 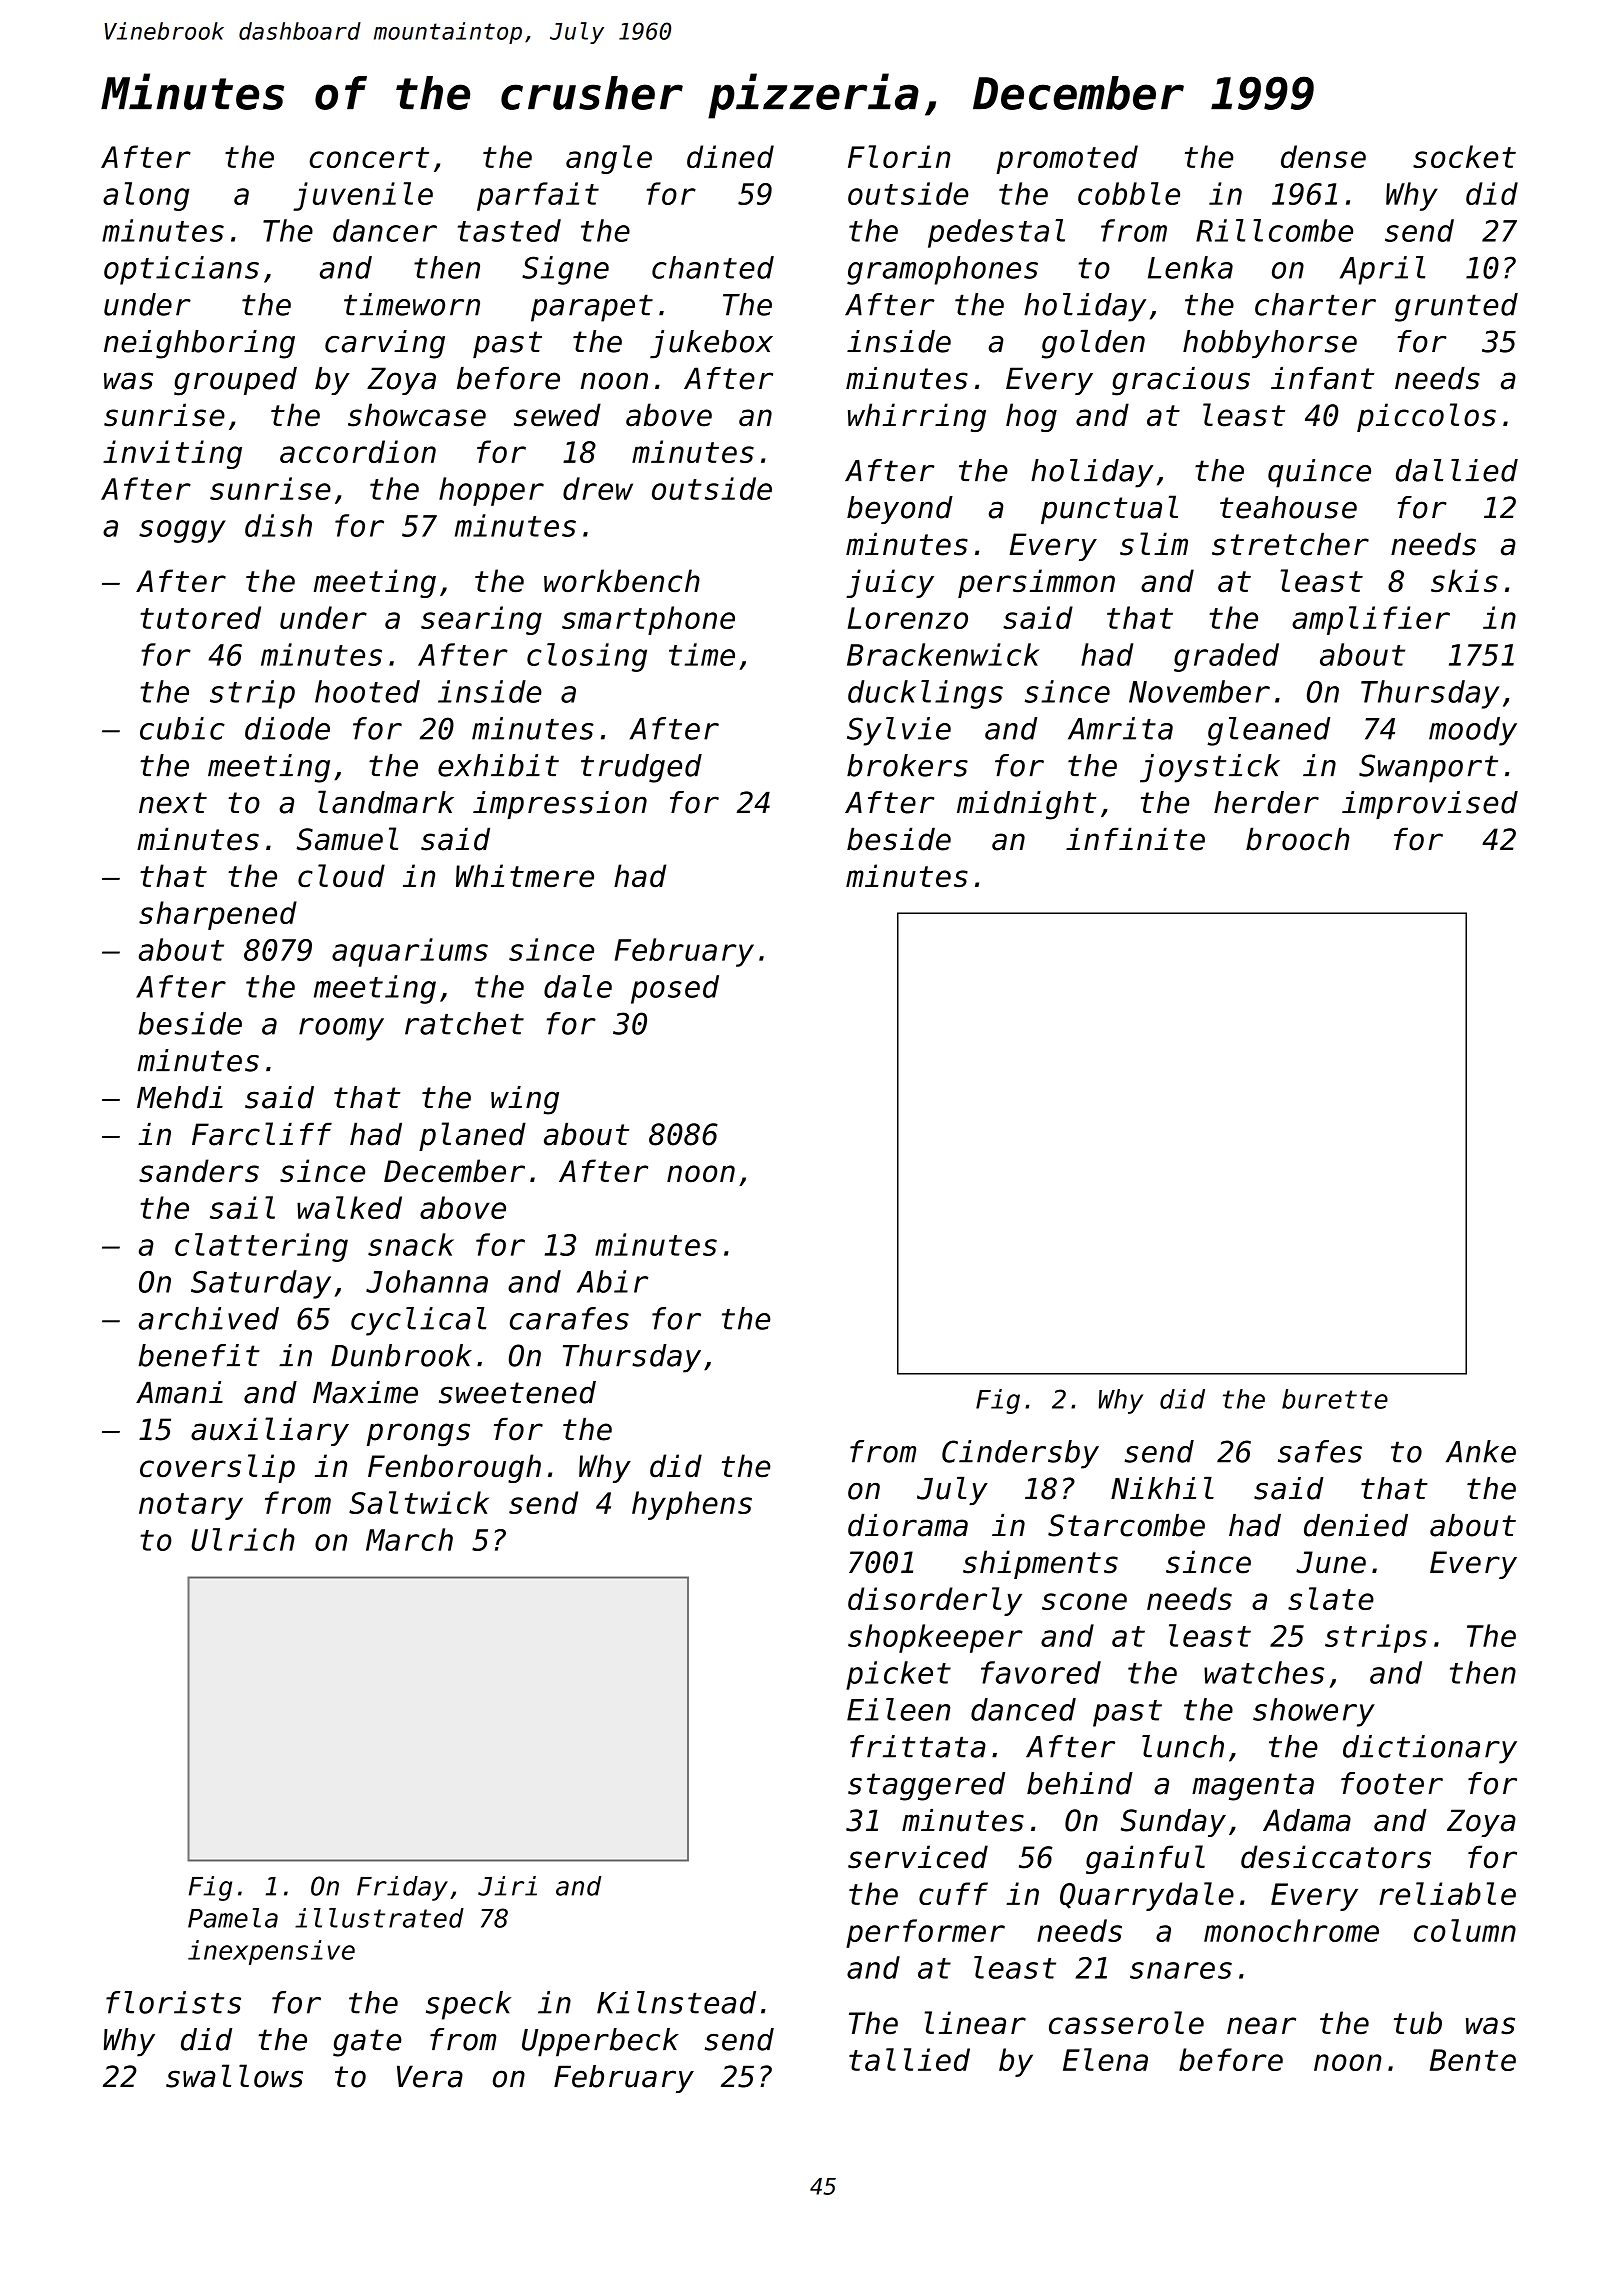 I want to click on concert, so click(x=369, y=157).
